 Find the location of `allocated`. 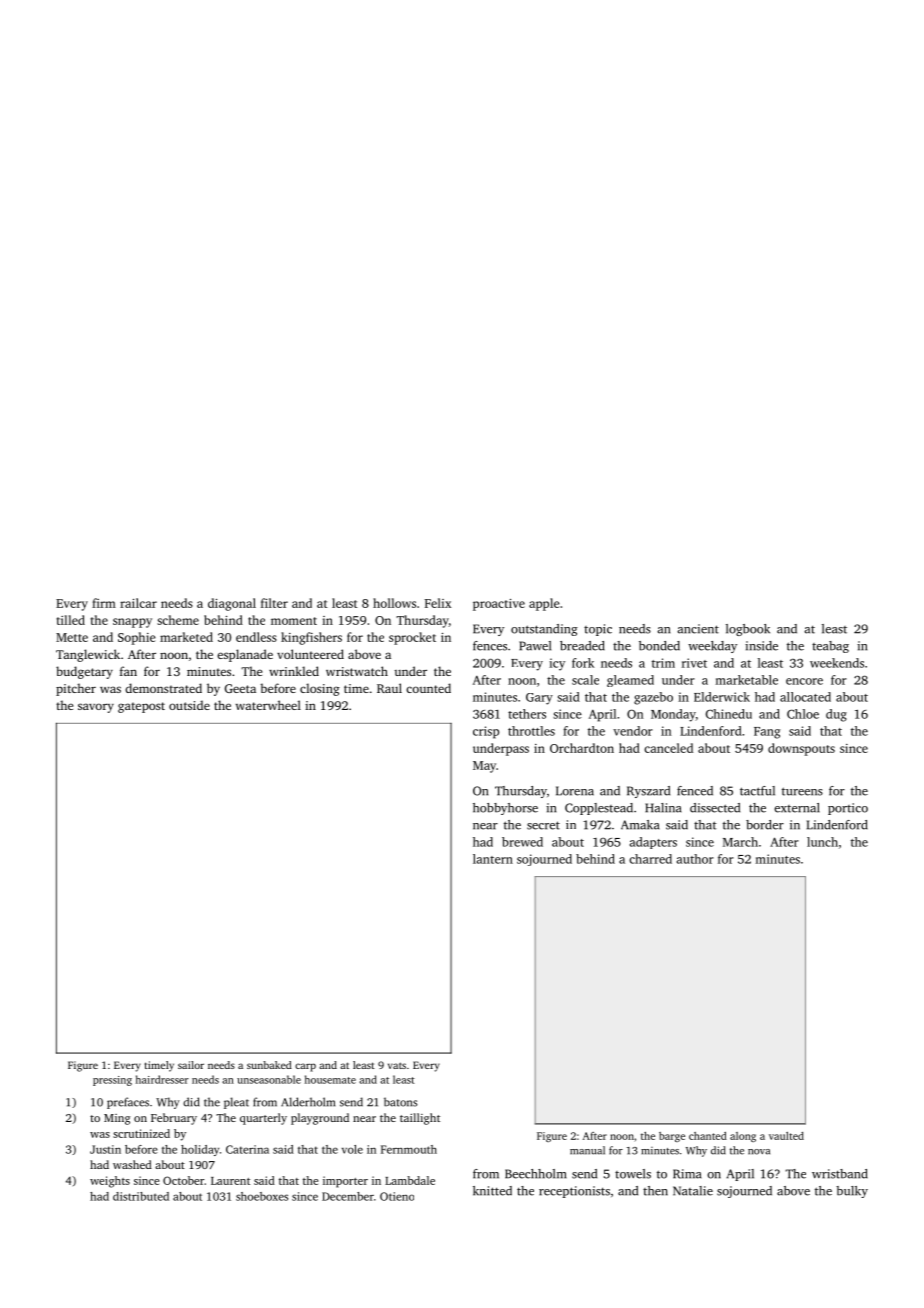

allocated is located at coordinates (805, 697).
